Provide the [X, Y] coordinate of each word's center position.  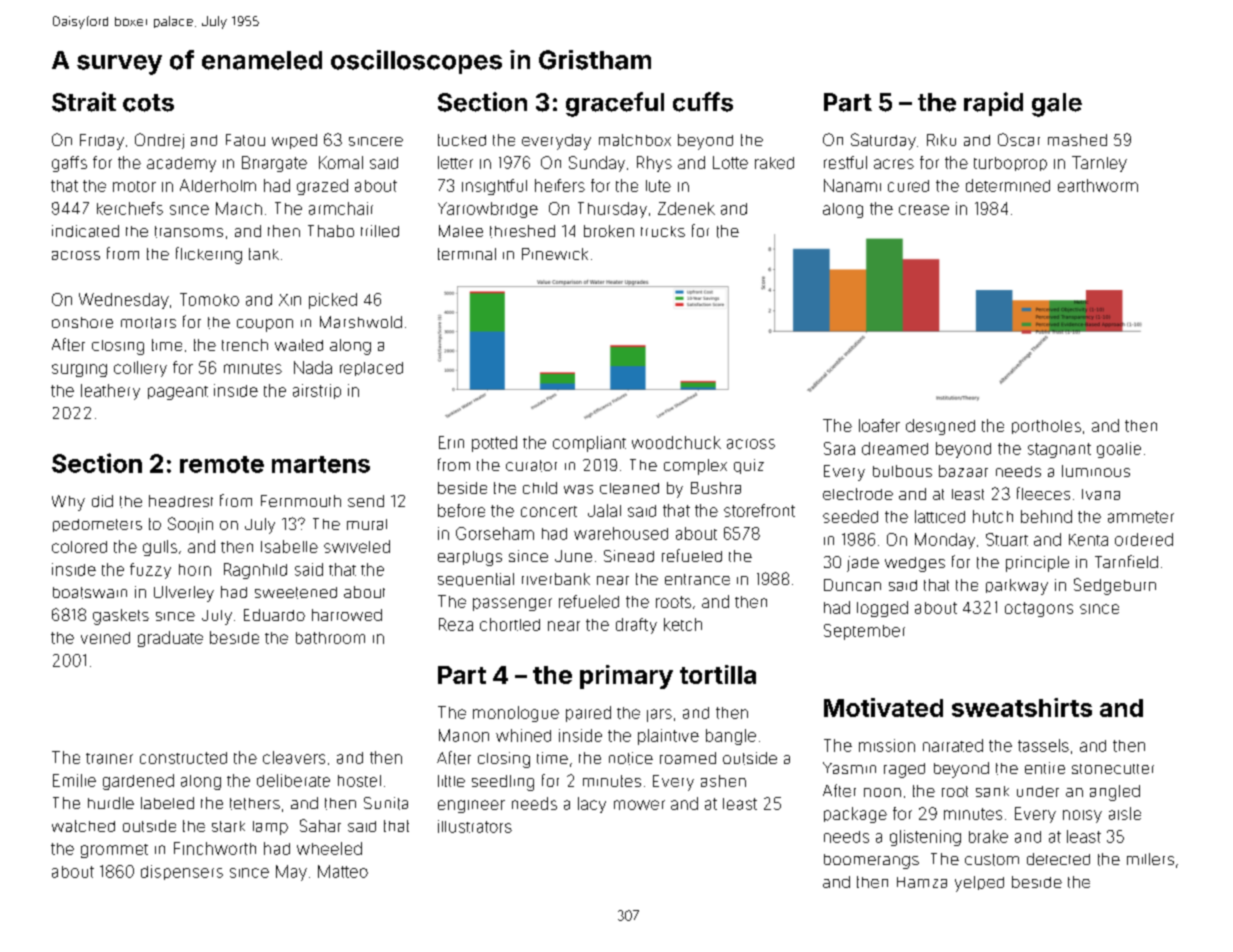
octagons [1039, 609]
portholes [1046, 427]
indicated [85, 231]
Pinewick [555, 254]
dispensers [182, 872]
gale [1057, 105]
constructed [183, 758]
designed [940, 427]
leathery [110, 392]
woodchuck [676, 442]
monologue [516, 714]
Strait [84, 102]
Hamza [922, 882]
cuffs [703, 102]
